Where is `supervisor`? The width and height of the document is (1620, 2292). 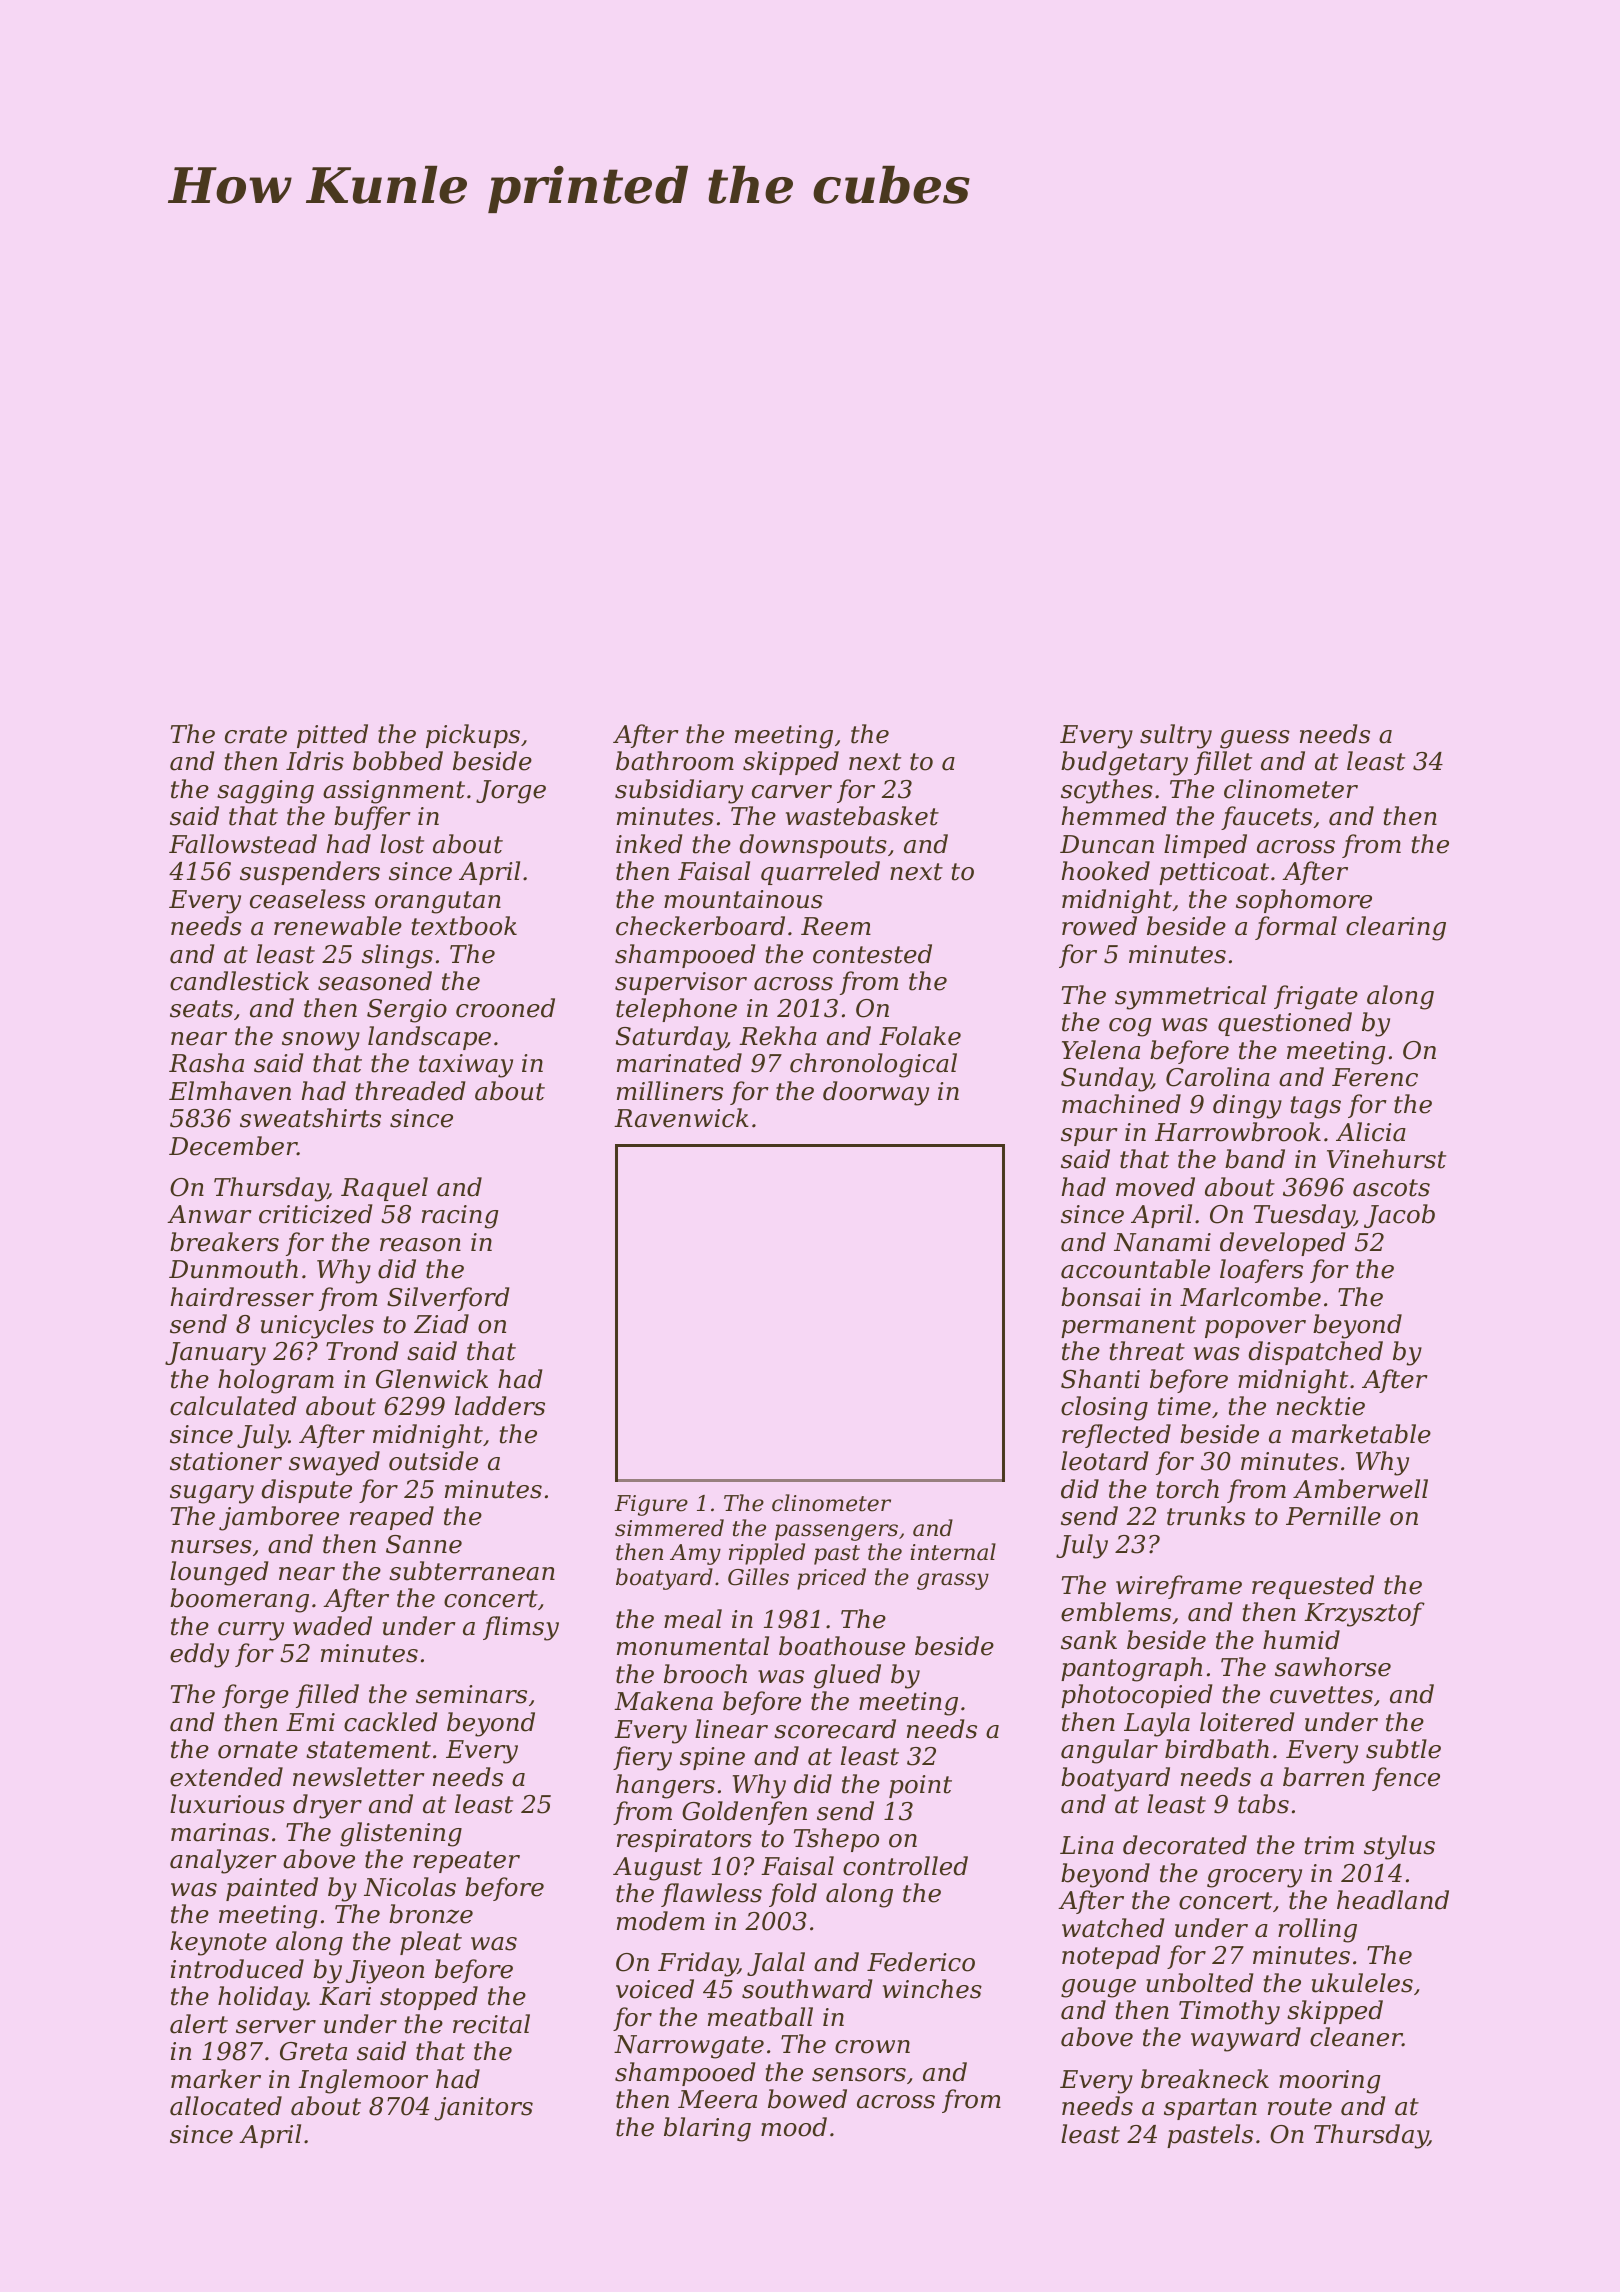
supervisor is located at coordinates (681, 983).
